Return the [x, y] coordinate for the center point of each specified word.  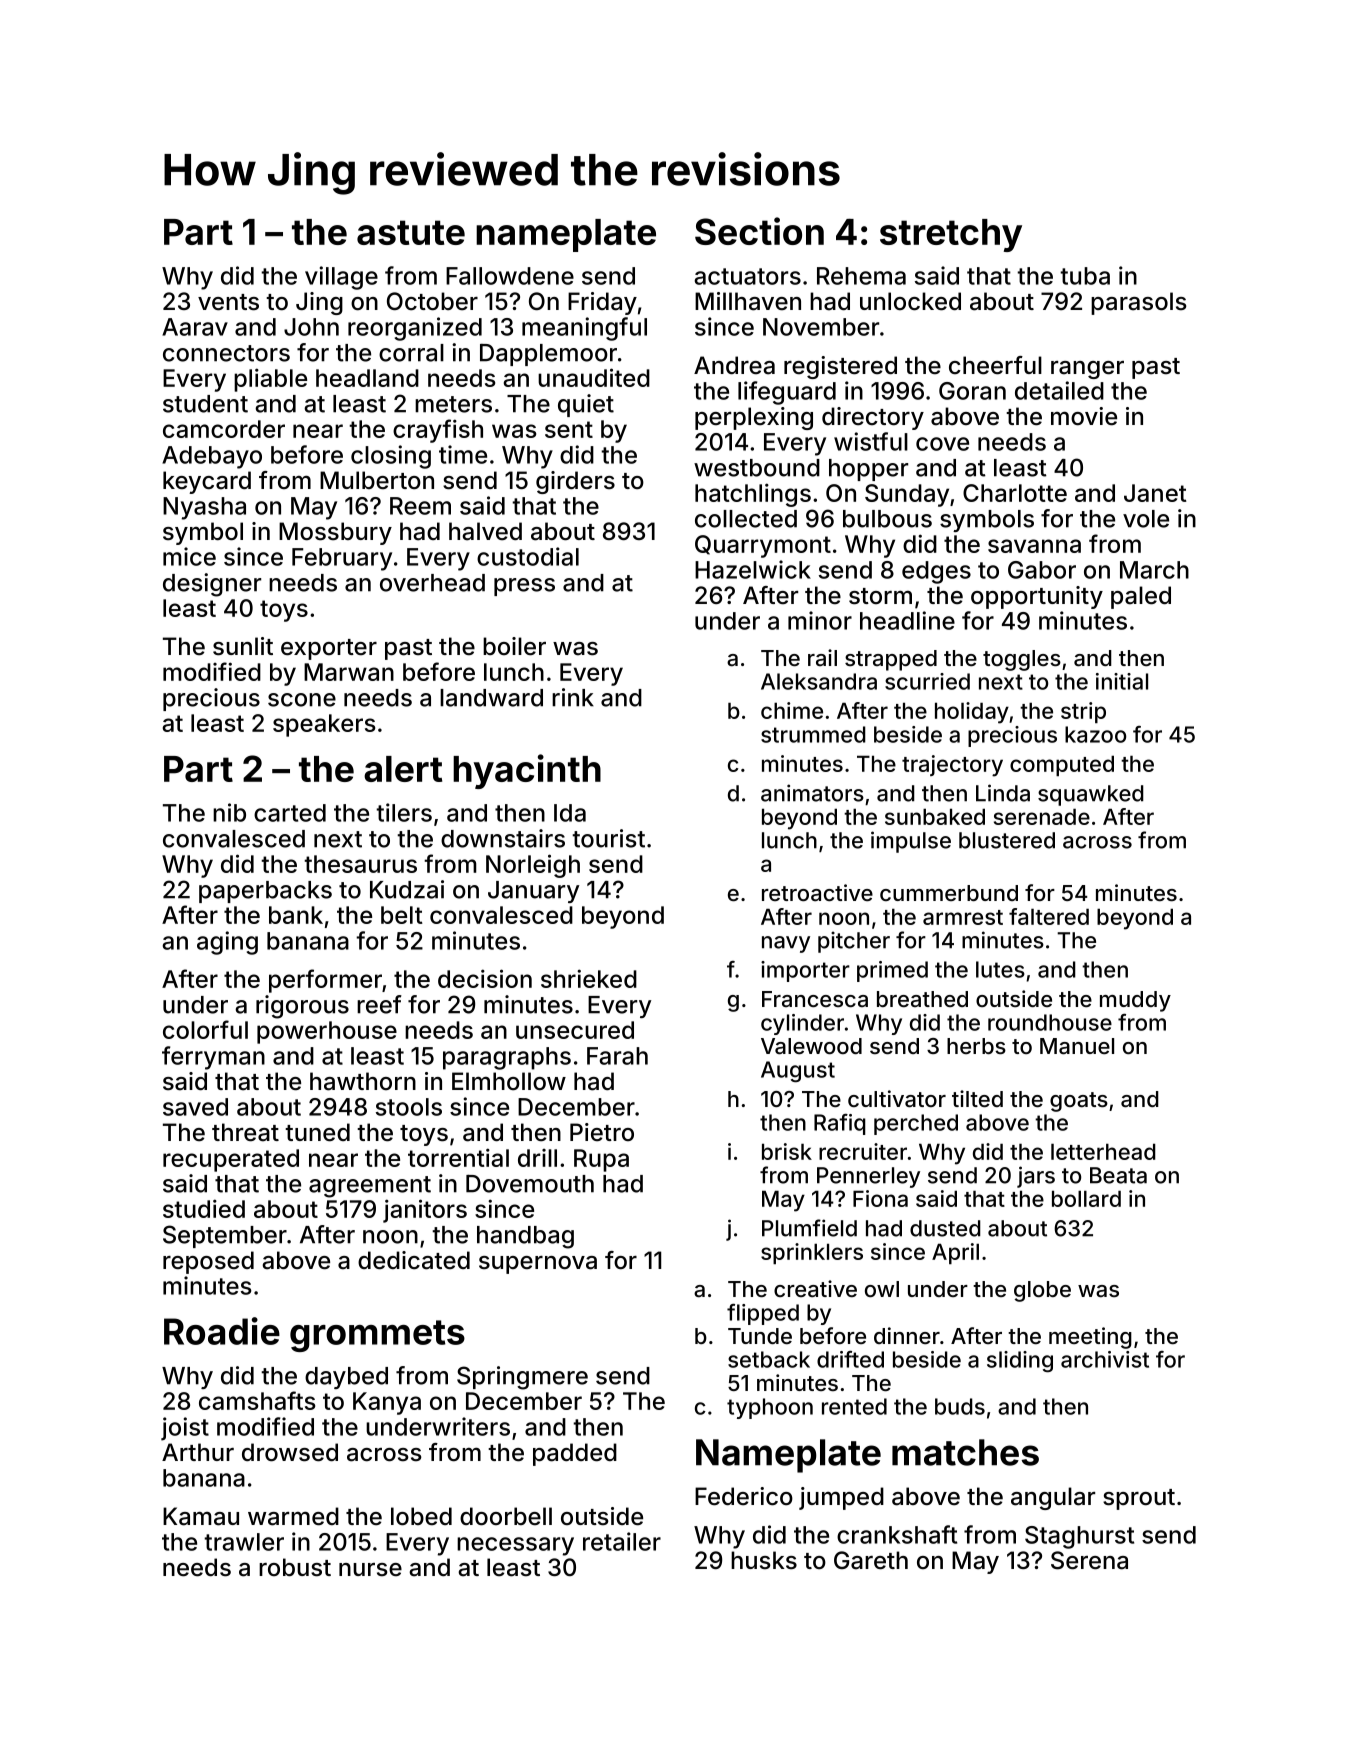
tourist [608, 838]
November [821, 327]
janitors [425, 1211]
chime [792, 710]
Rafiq [840, 1124]
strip [1083, 712]
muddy [1135, 1001]
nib [229, 812]
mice [189, 556]
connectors [226, 353]
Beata [1118, 1175]
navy [786, 944]
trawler [244, 1542]
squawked [1091, 795]
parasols [1139, 303]
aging [227, 943]
